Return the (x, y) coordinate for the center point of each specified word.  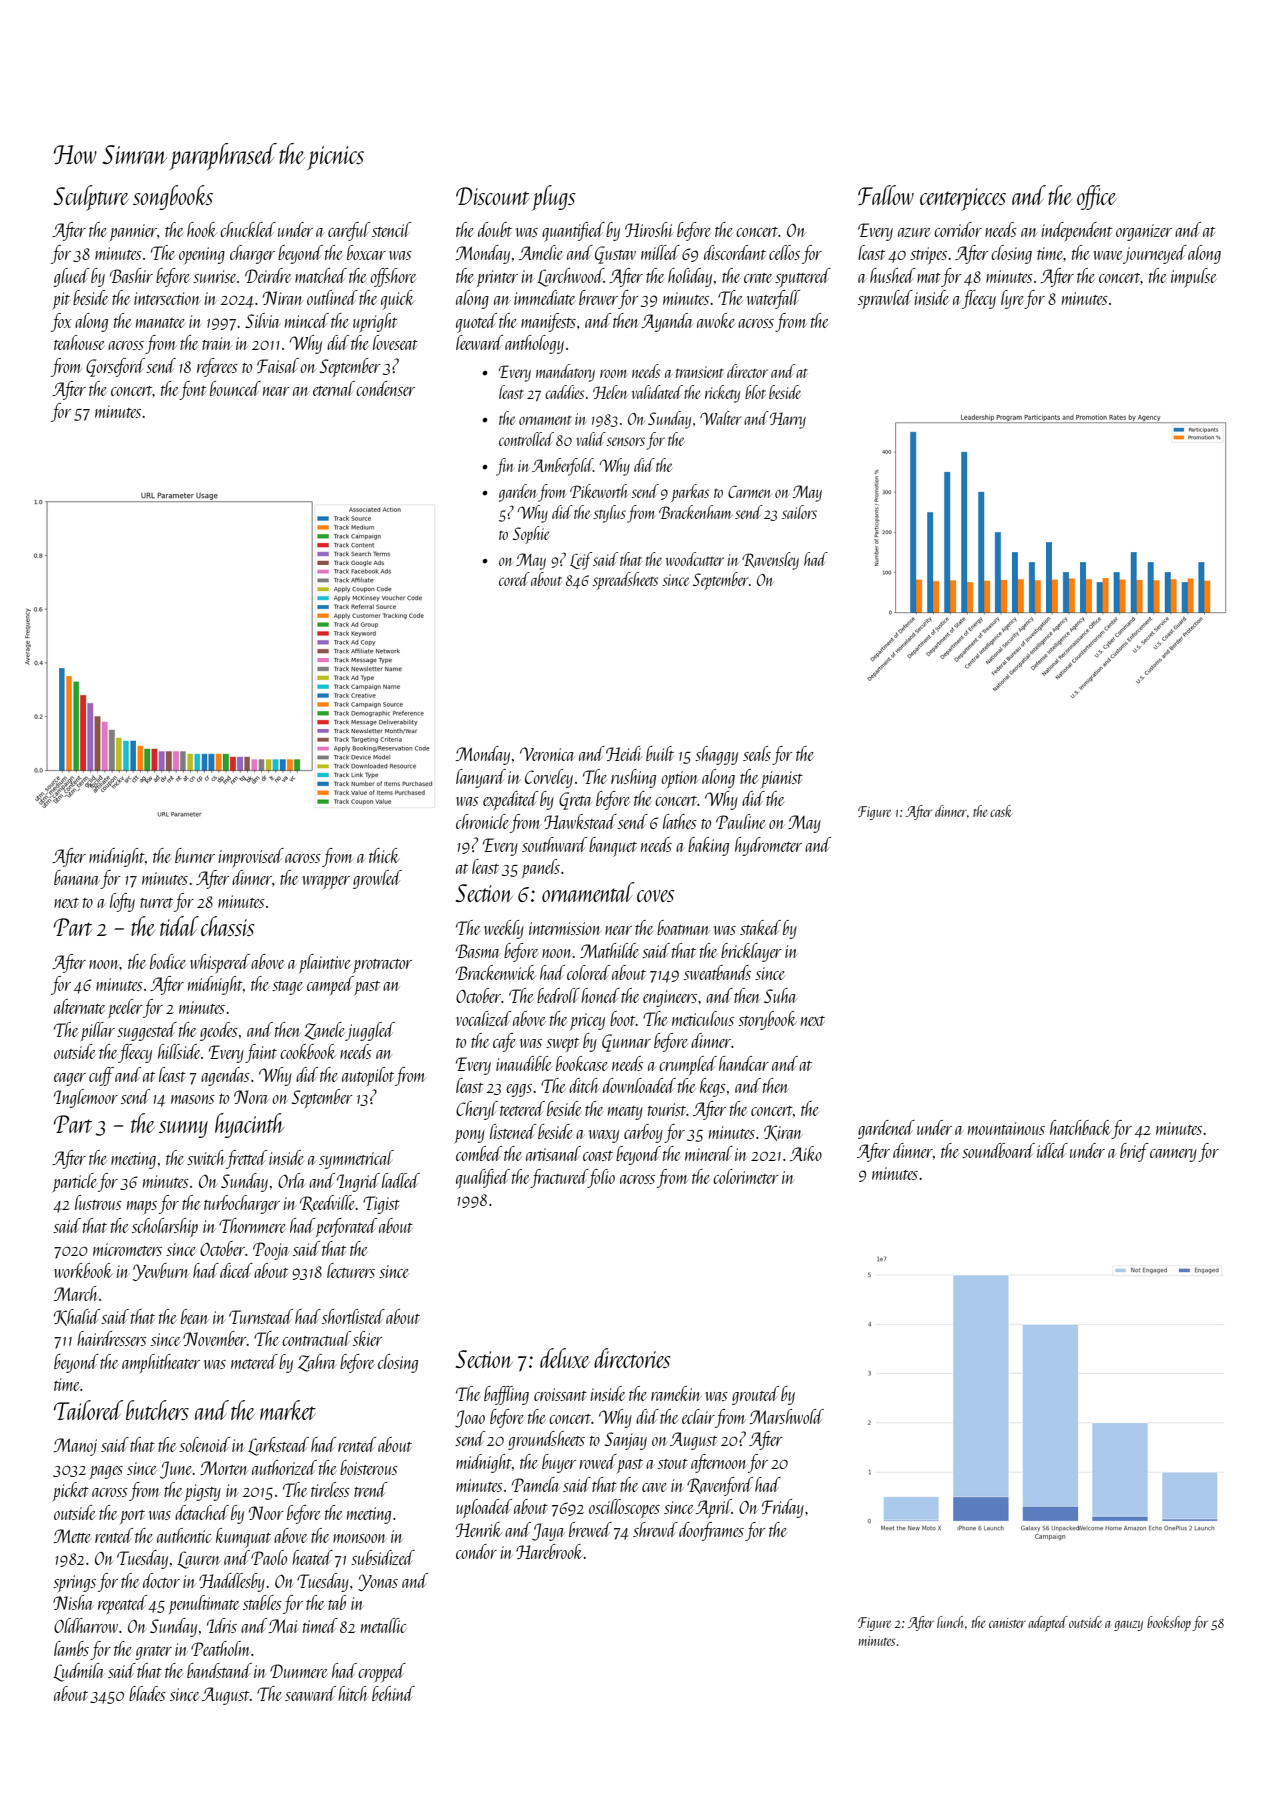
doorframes (711, 1531)
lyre (1013, 299)
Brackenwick (496, 972)
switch (206, 1157)
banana (76, 877)
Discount (492, 196)
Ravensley (770, 561)
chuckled (248, 229)
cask (1001, 811)
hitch (353, 1693)
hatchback (1080, 1127)
